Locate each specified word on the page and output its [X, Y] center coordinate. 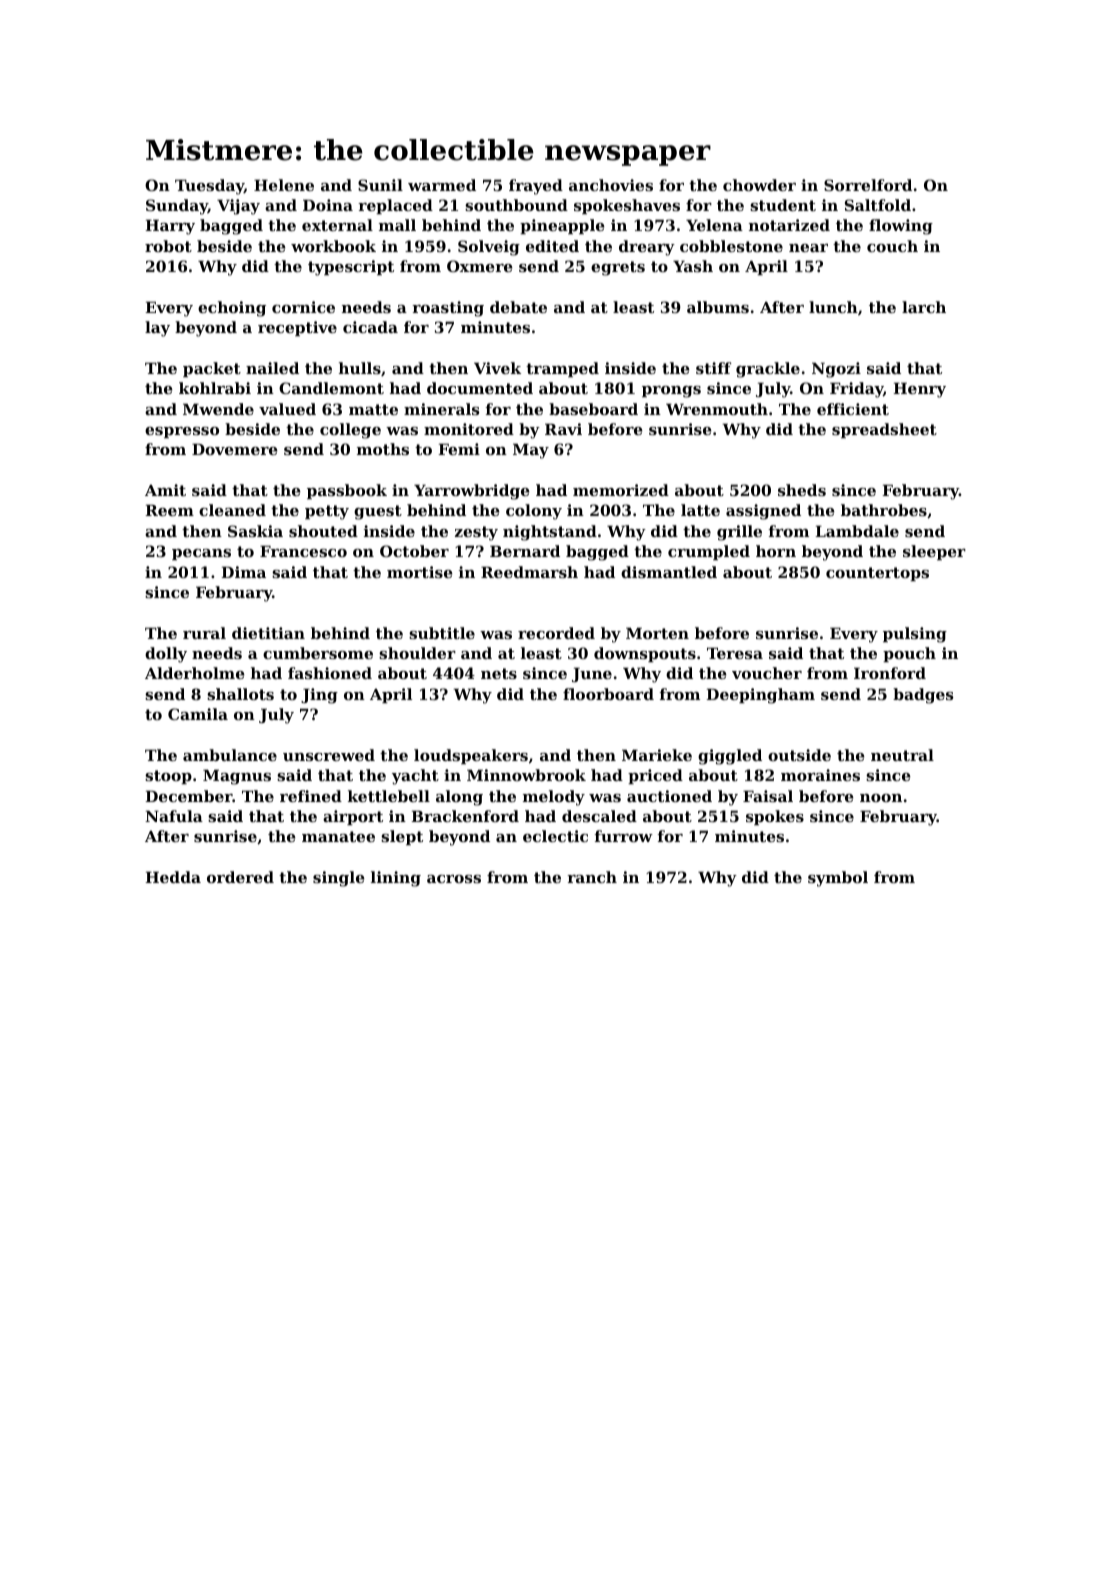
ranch [592, 877]
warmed [442, 185]
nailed [272, 368]
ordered [240, 877]
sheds [802, 490]
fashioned [330, 673]
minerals [441, 409]
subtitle [442, 633]
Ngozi [836, 370]
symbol [838, 879]
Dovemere [235, 449]
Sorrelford [868, 185]
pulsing [915, 635]
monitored [469, 429]
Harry [170, 227]
